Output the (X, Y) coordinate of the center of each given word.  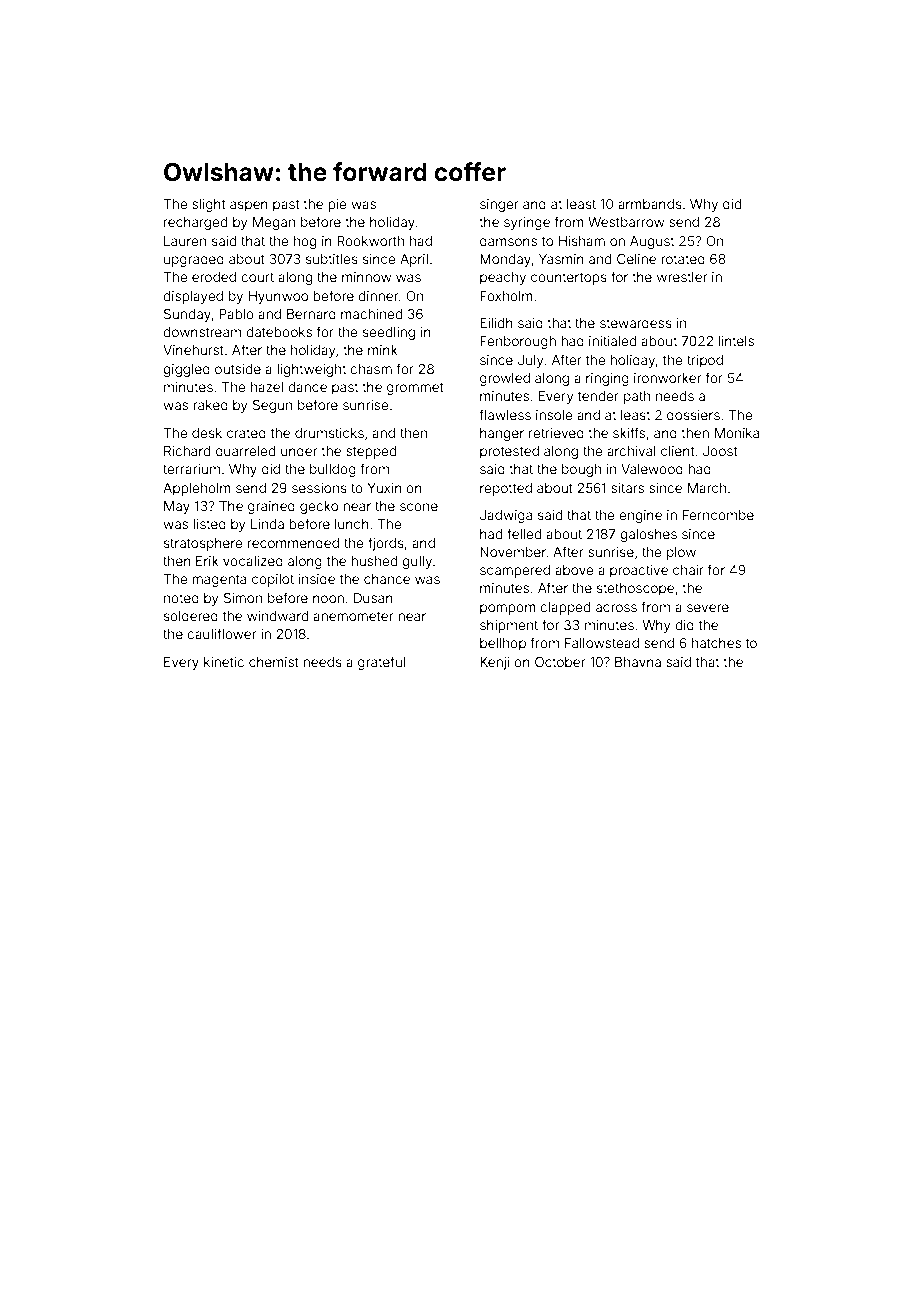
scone (419, 507)
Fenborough (518, 342)
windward (277, 616)
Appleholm (197, 489)
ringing (607, 379)
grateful (381, 663)
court (257, 277)
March (707, 488)
